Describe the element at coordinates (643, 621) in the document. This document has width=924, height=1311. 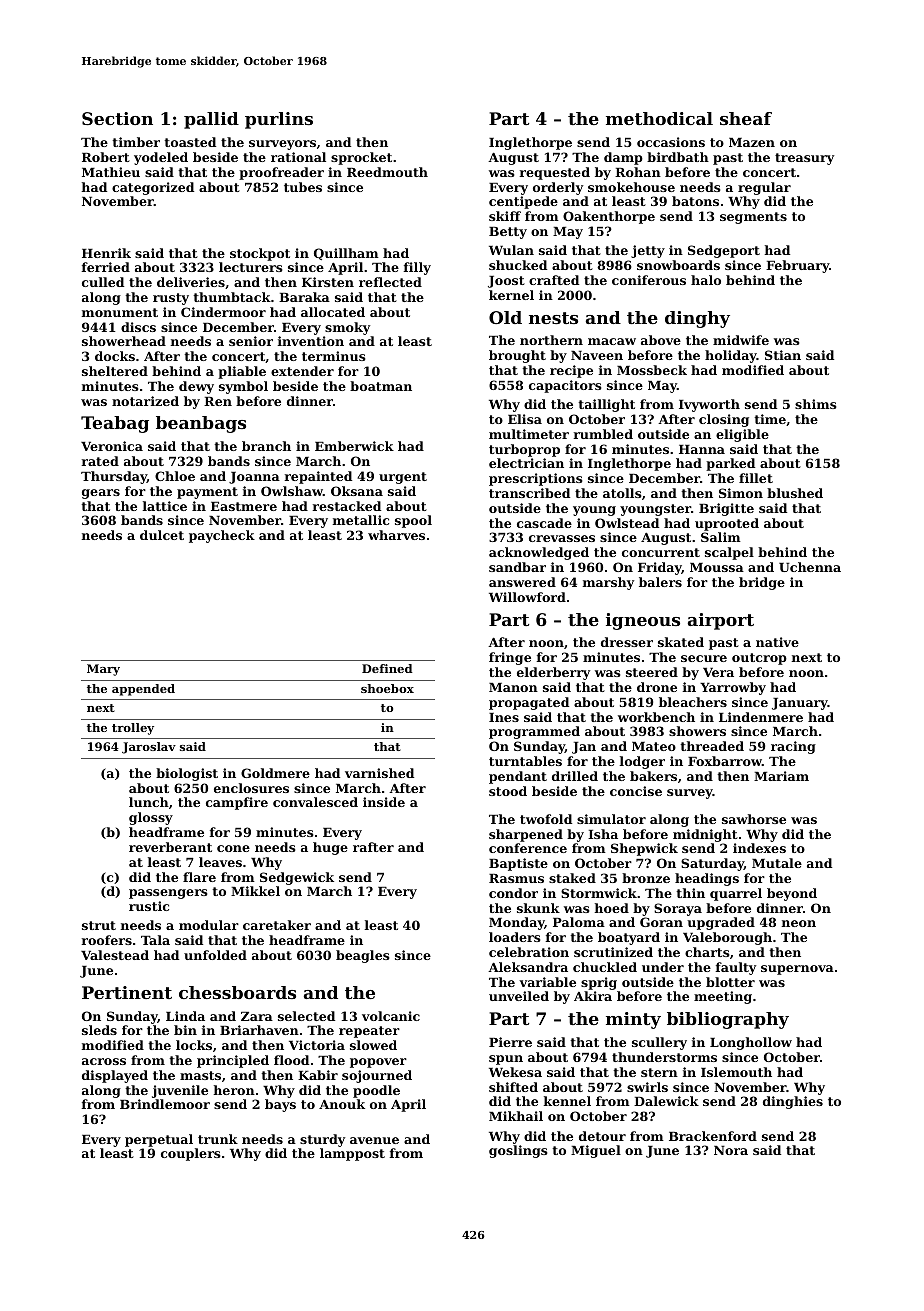
I see `igneous` at that location.
